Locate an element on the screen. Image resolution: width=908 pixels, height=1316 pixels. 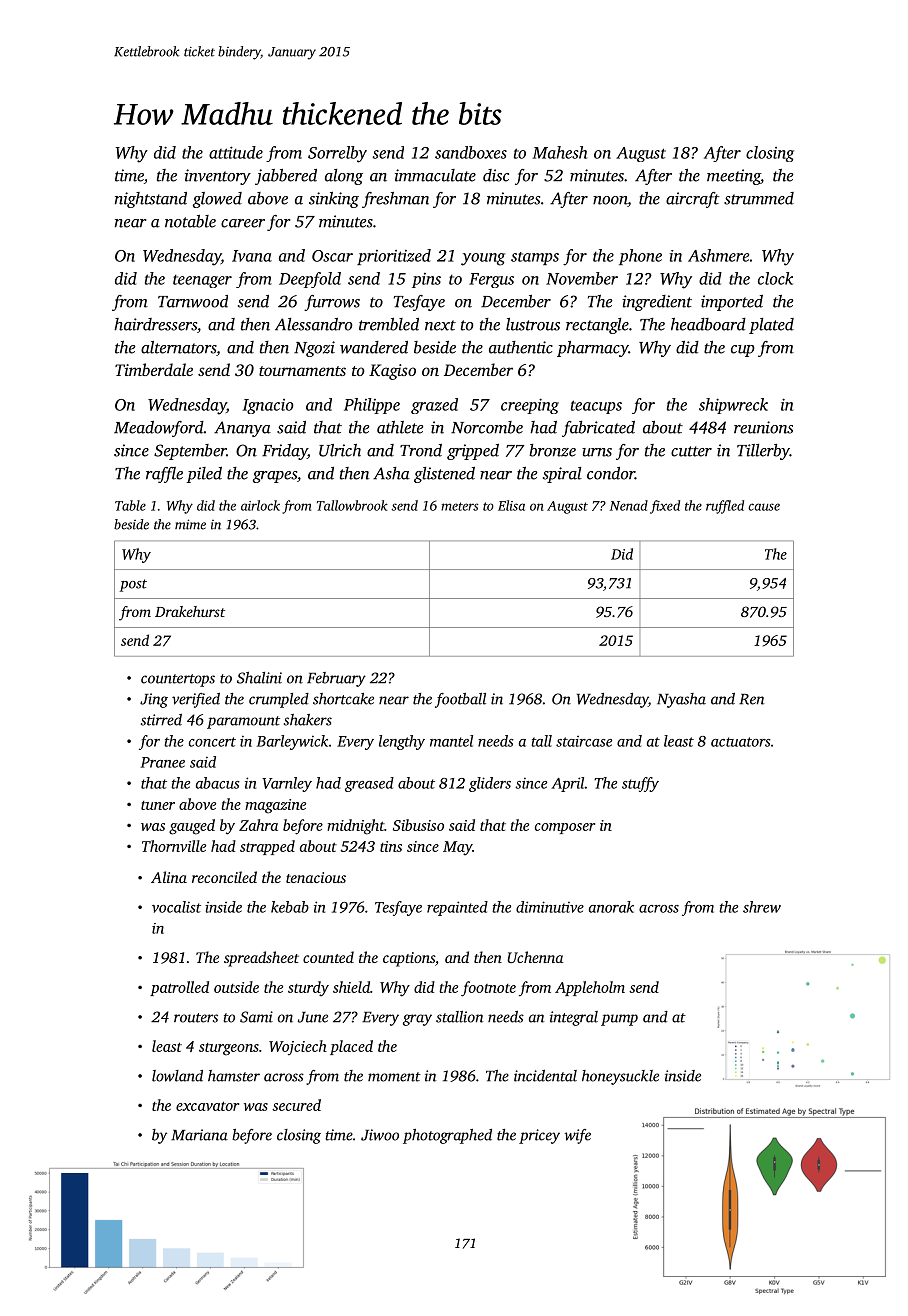
creeping is located at coordinates (530, 406).
